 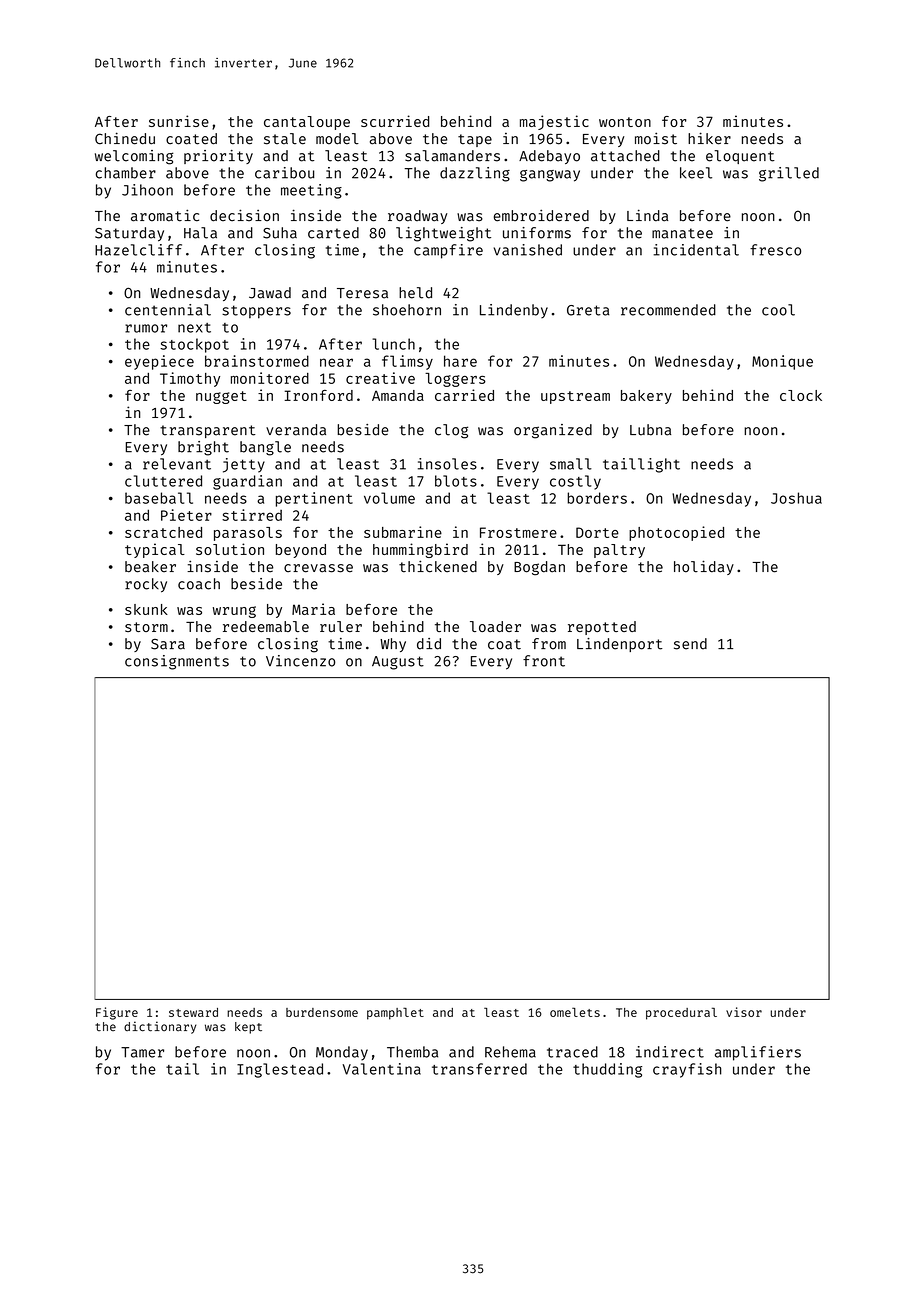 What do you see at coordinates (177, 662) in the image?
I see `consignments` at bounding box center [177, 662].
